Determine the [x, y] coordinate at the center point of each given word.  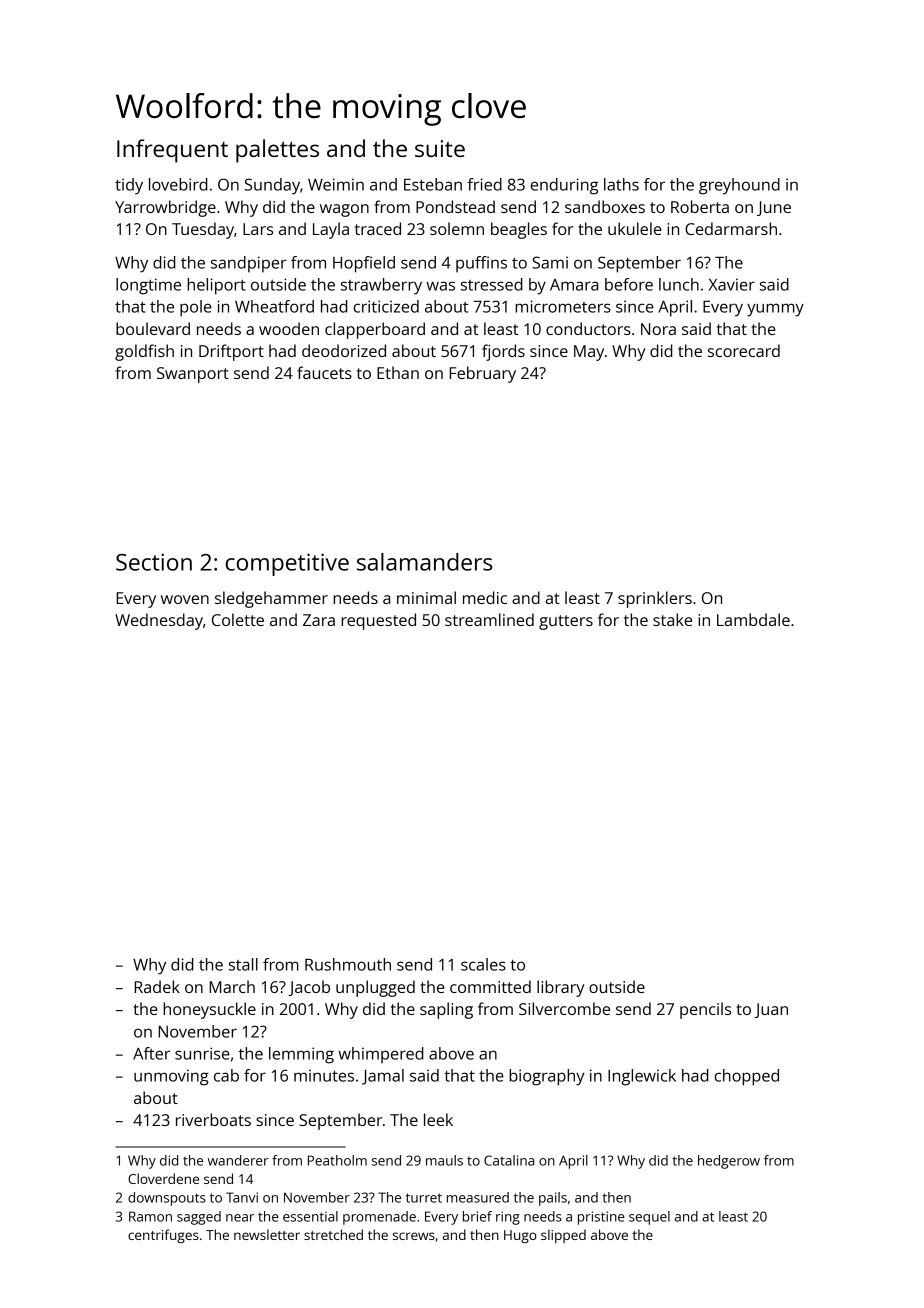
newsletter [267, 1234]
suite [440, 148]
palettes [277, 151]
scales [483, 964]
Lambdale [753, 619]
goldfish [144, 352]
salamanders [424, 562]
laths [621, 184]
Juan [771, 1010]
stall [243, 964]
